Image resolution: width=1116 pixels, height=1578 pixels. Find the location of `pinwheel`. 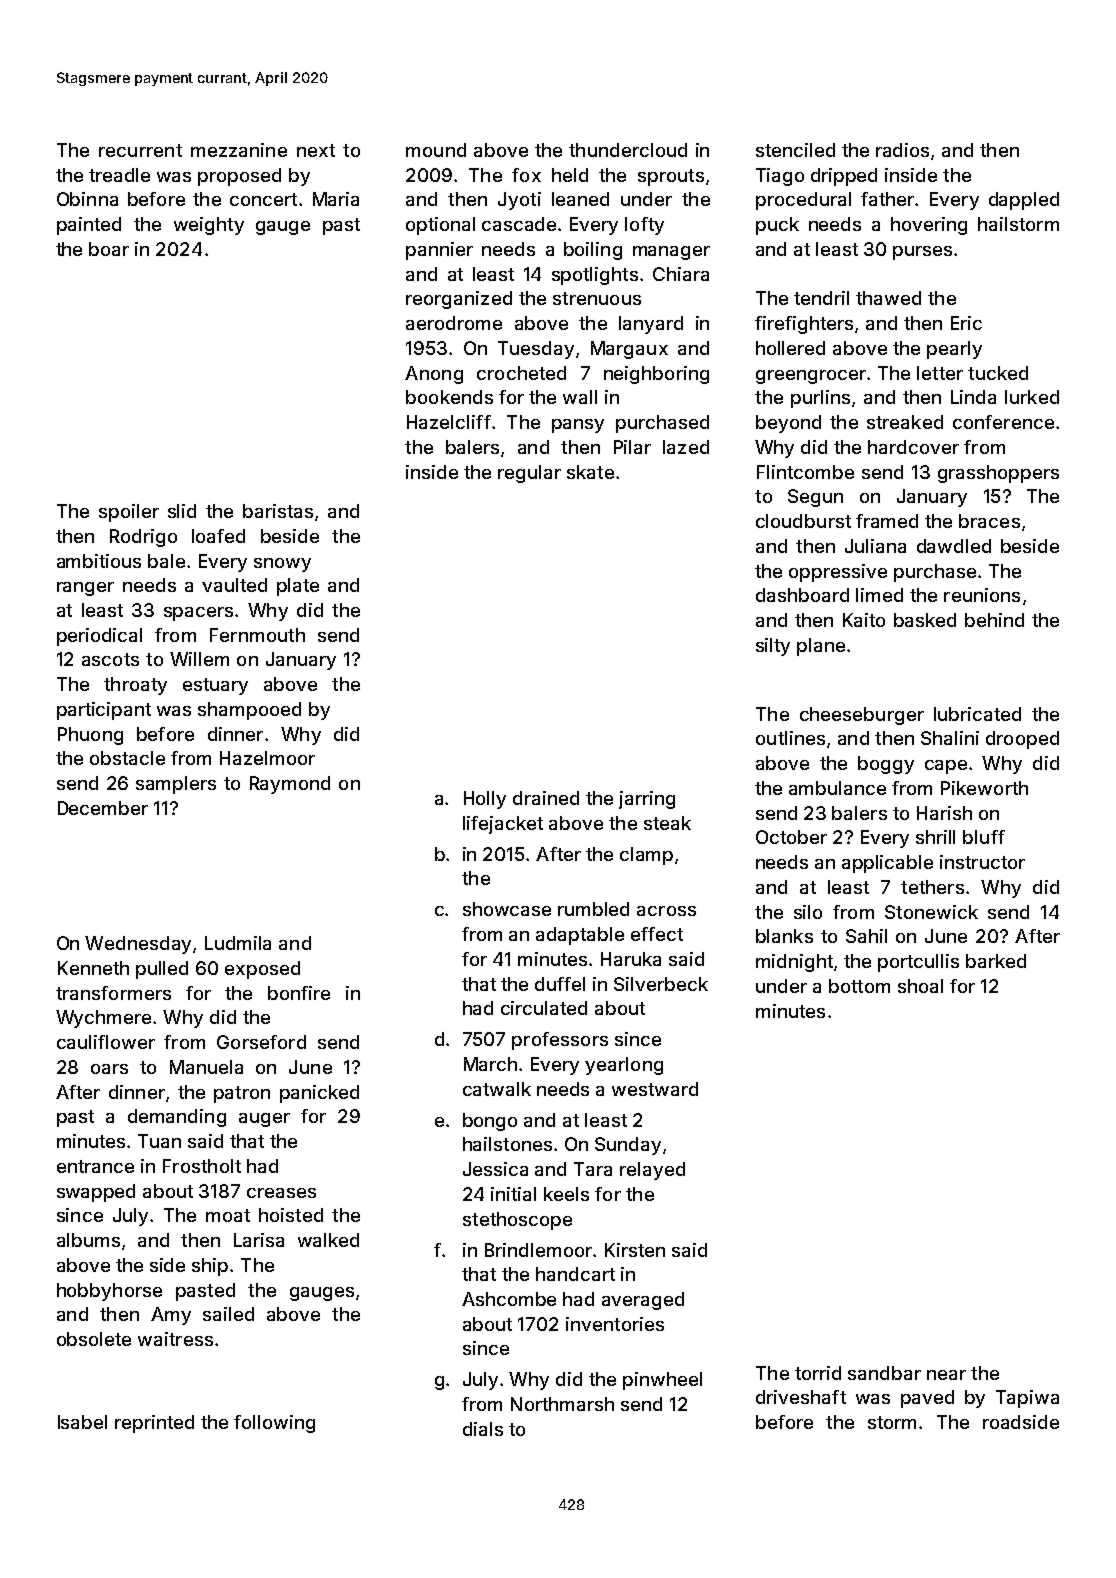

pinwheel is located at coordinates (662, 1381).
